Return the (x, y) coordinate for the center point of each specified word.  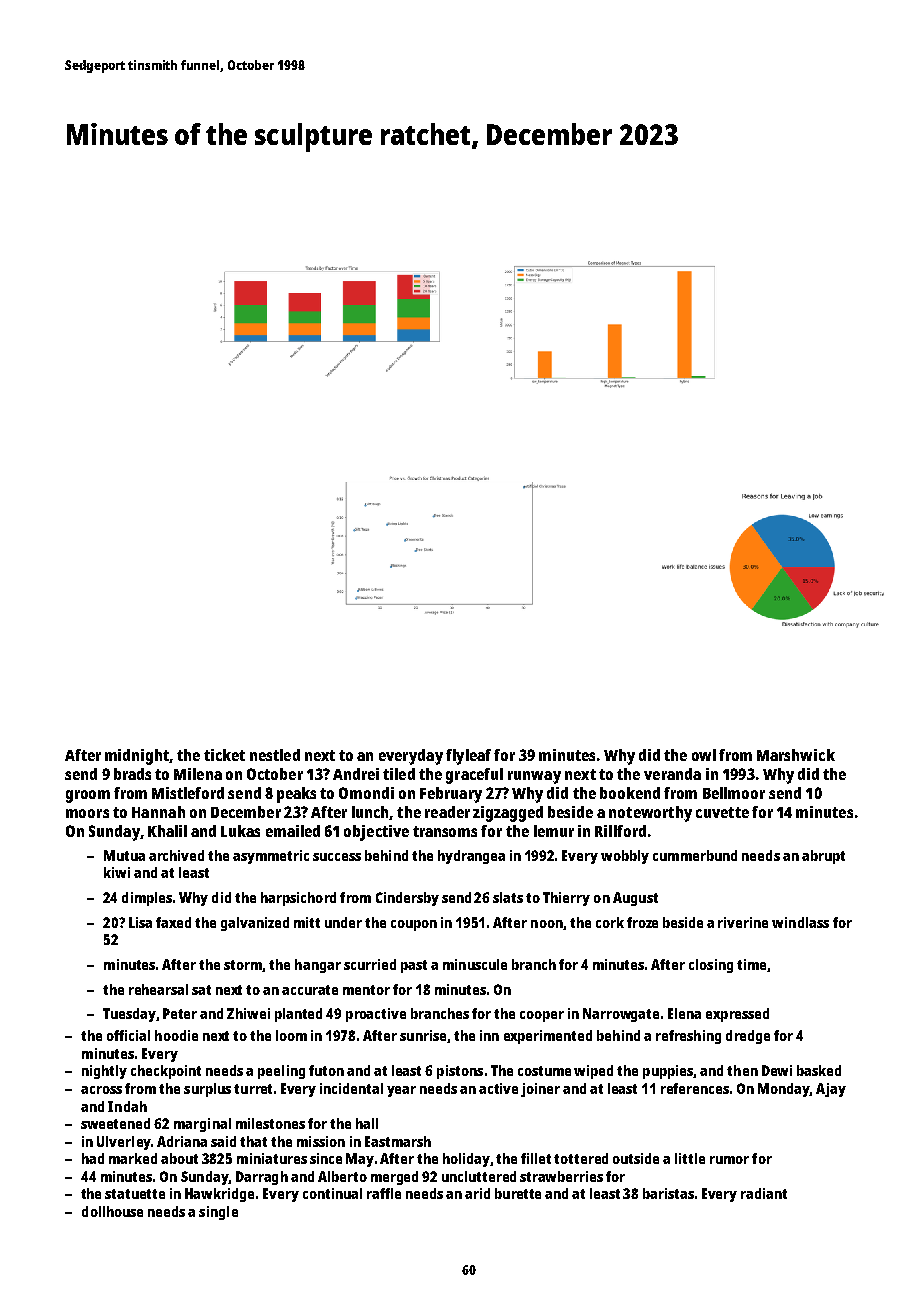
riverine (743, 922)
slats (508, 897)
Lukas (240, 831)
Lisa (140, 922)
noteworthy (650, 814)
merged (394, 1178)
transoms (445, 831)
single (218, 1213)
